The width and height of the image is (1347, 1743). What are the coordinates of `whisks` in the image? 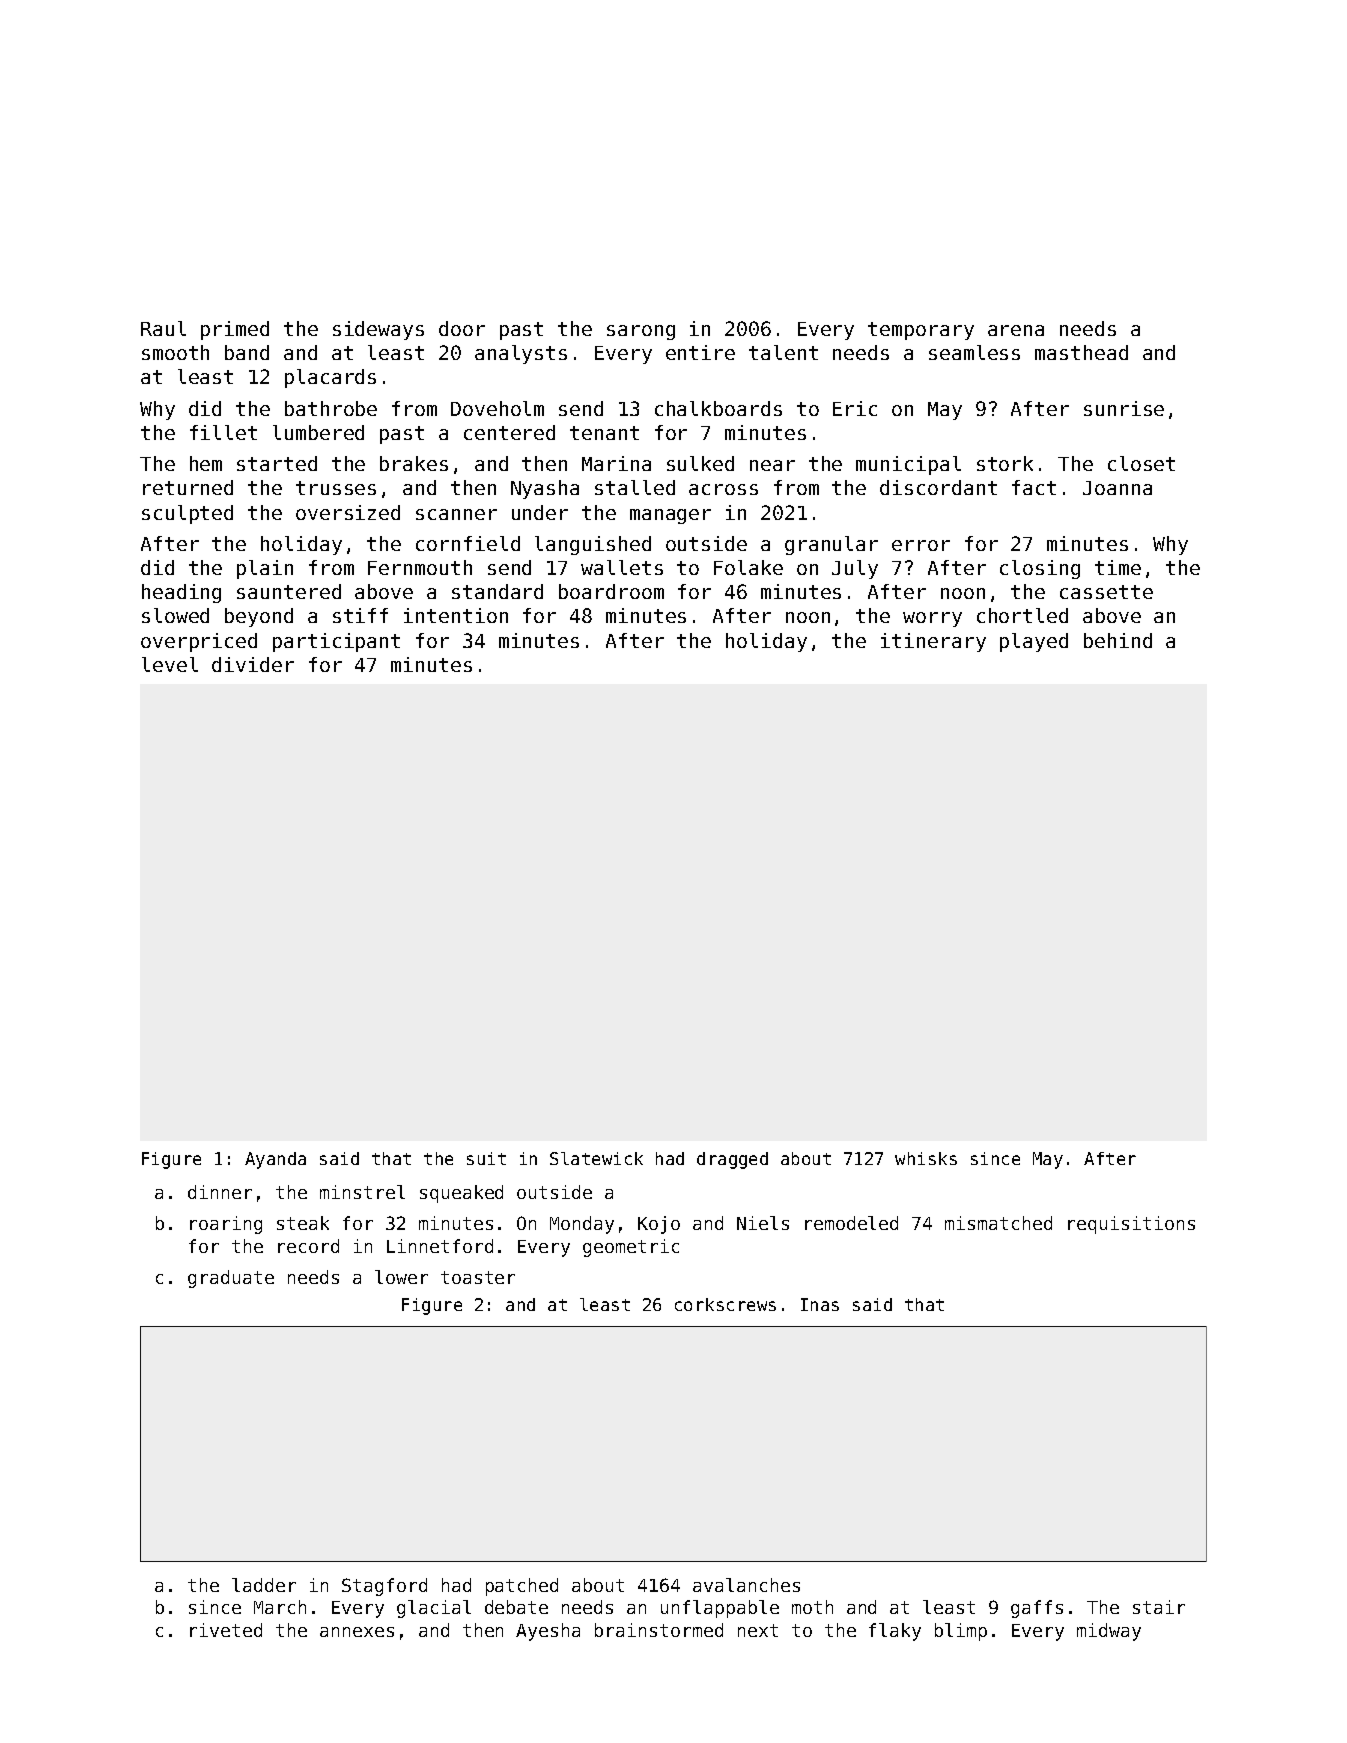 It's located at (926, 1158).
